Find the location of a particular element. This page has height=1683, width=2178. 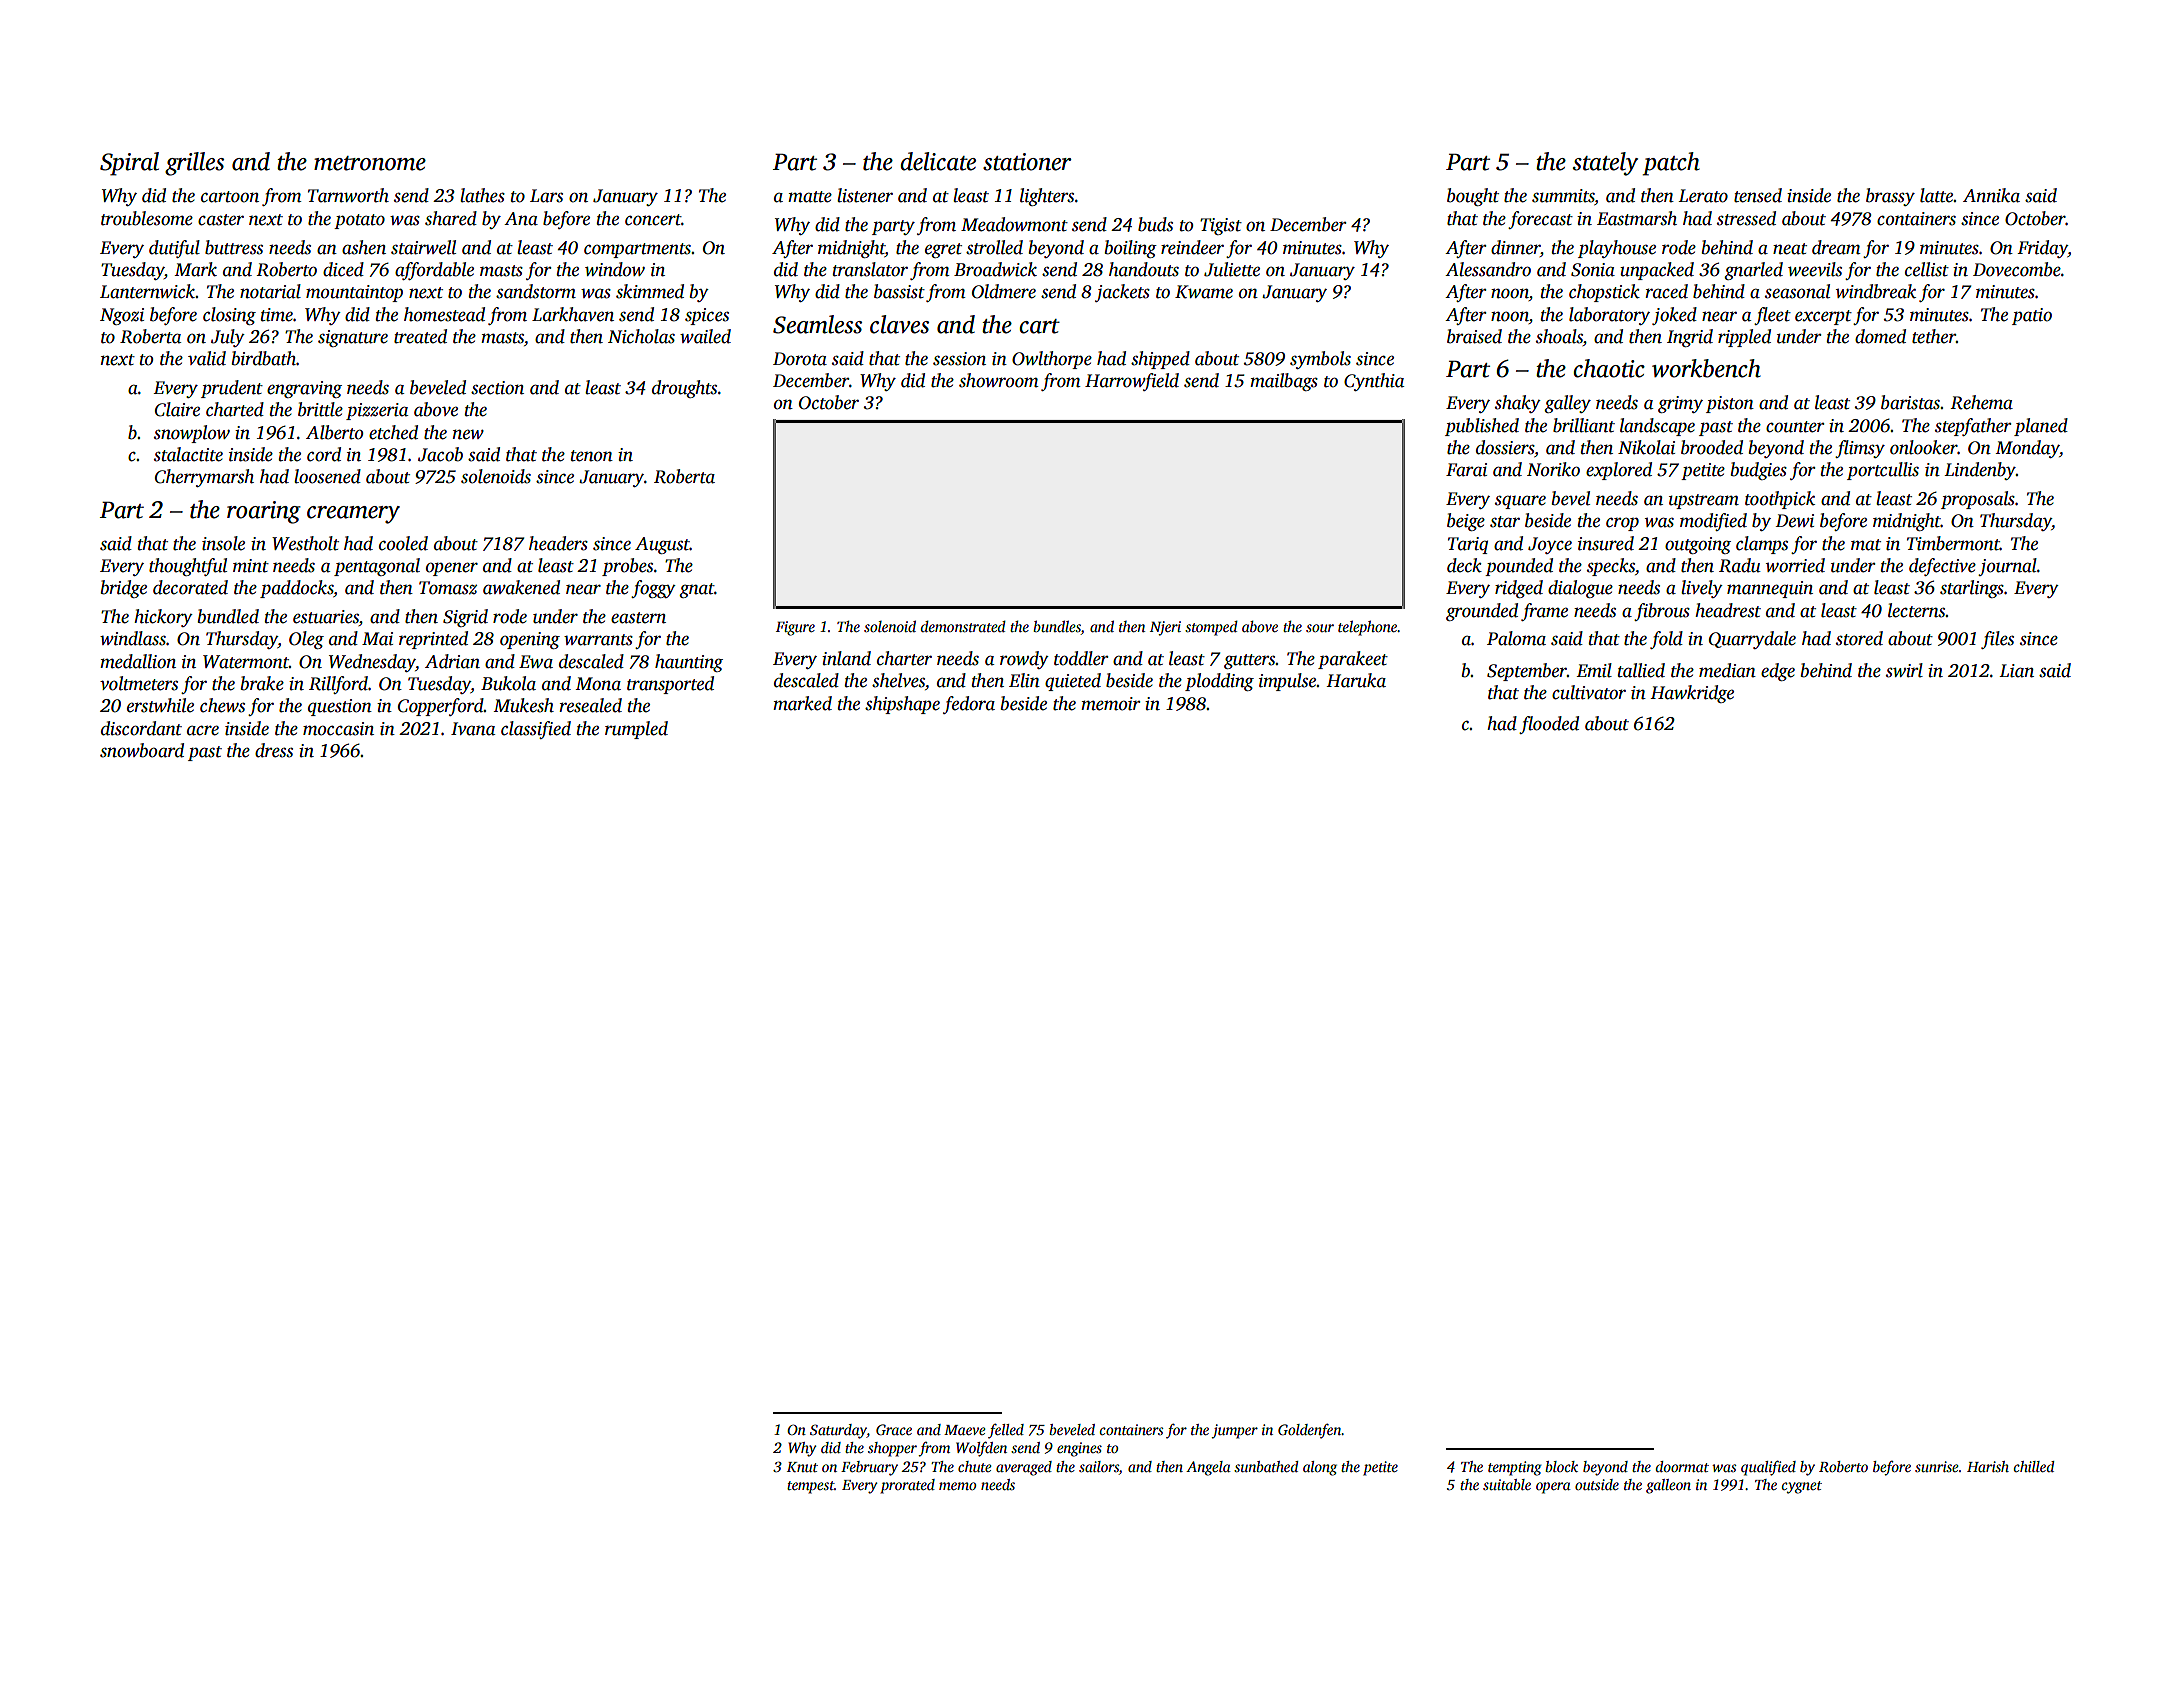

cultivator is located at coordinates (1589, 692).
